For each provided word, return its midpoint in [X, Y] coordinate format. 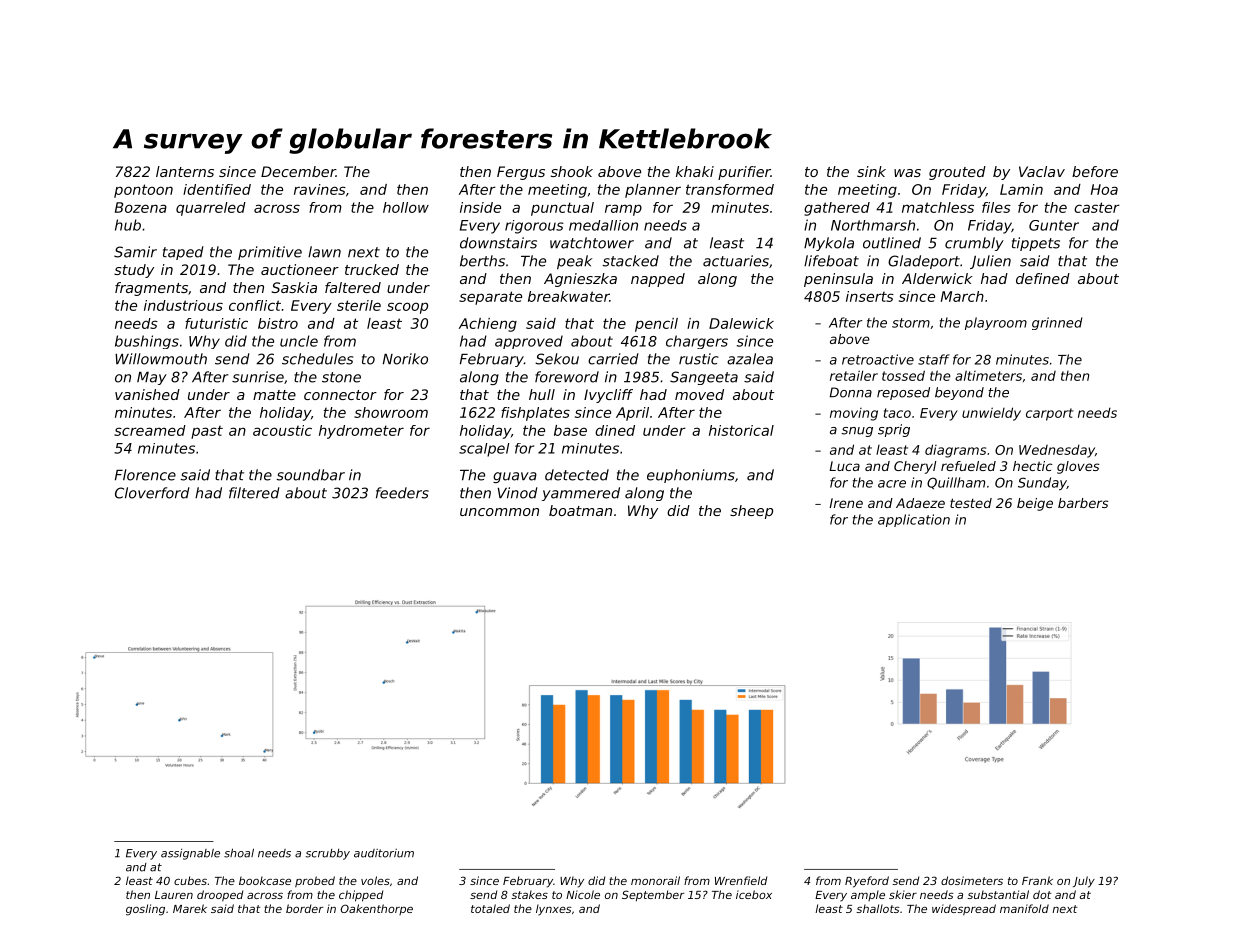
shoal [239, 853]
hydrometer [361, 432]
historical [741, 430]
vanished [147, 394]
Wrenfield [741, 880]
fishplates [535, 414]
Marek [190, 908]
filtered [254, 493]
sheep [751, 512]
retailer [854, 375]
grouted [957, 173]
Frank [1037, 880]
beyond [959, 393]
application [914, 520]
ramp [623, 210]
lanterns [185, 171]
